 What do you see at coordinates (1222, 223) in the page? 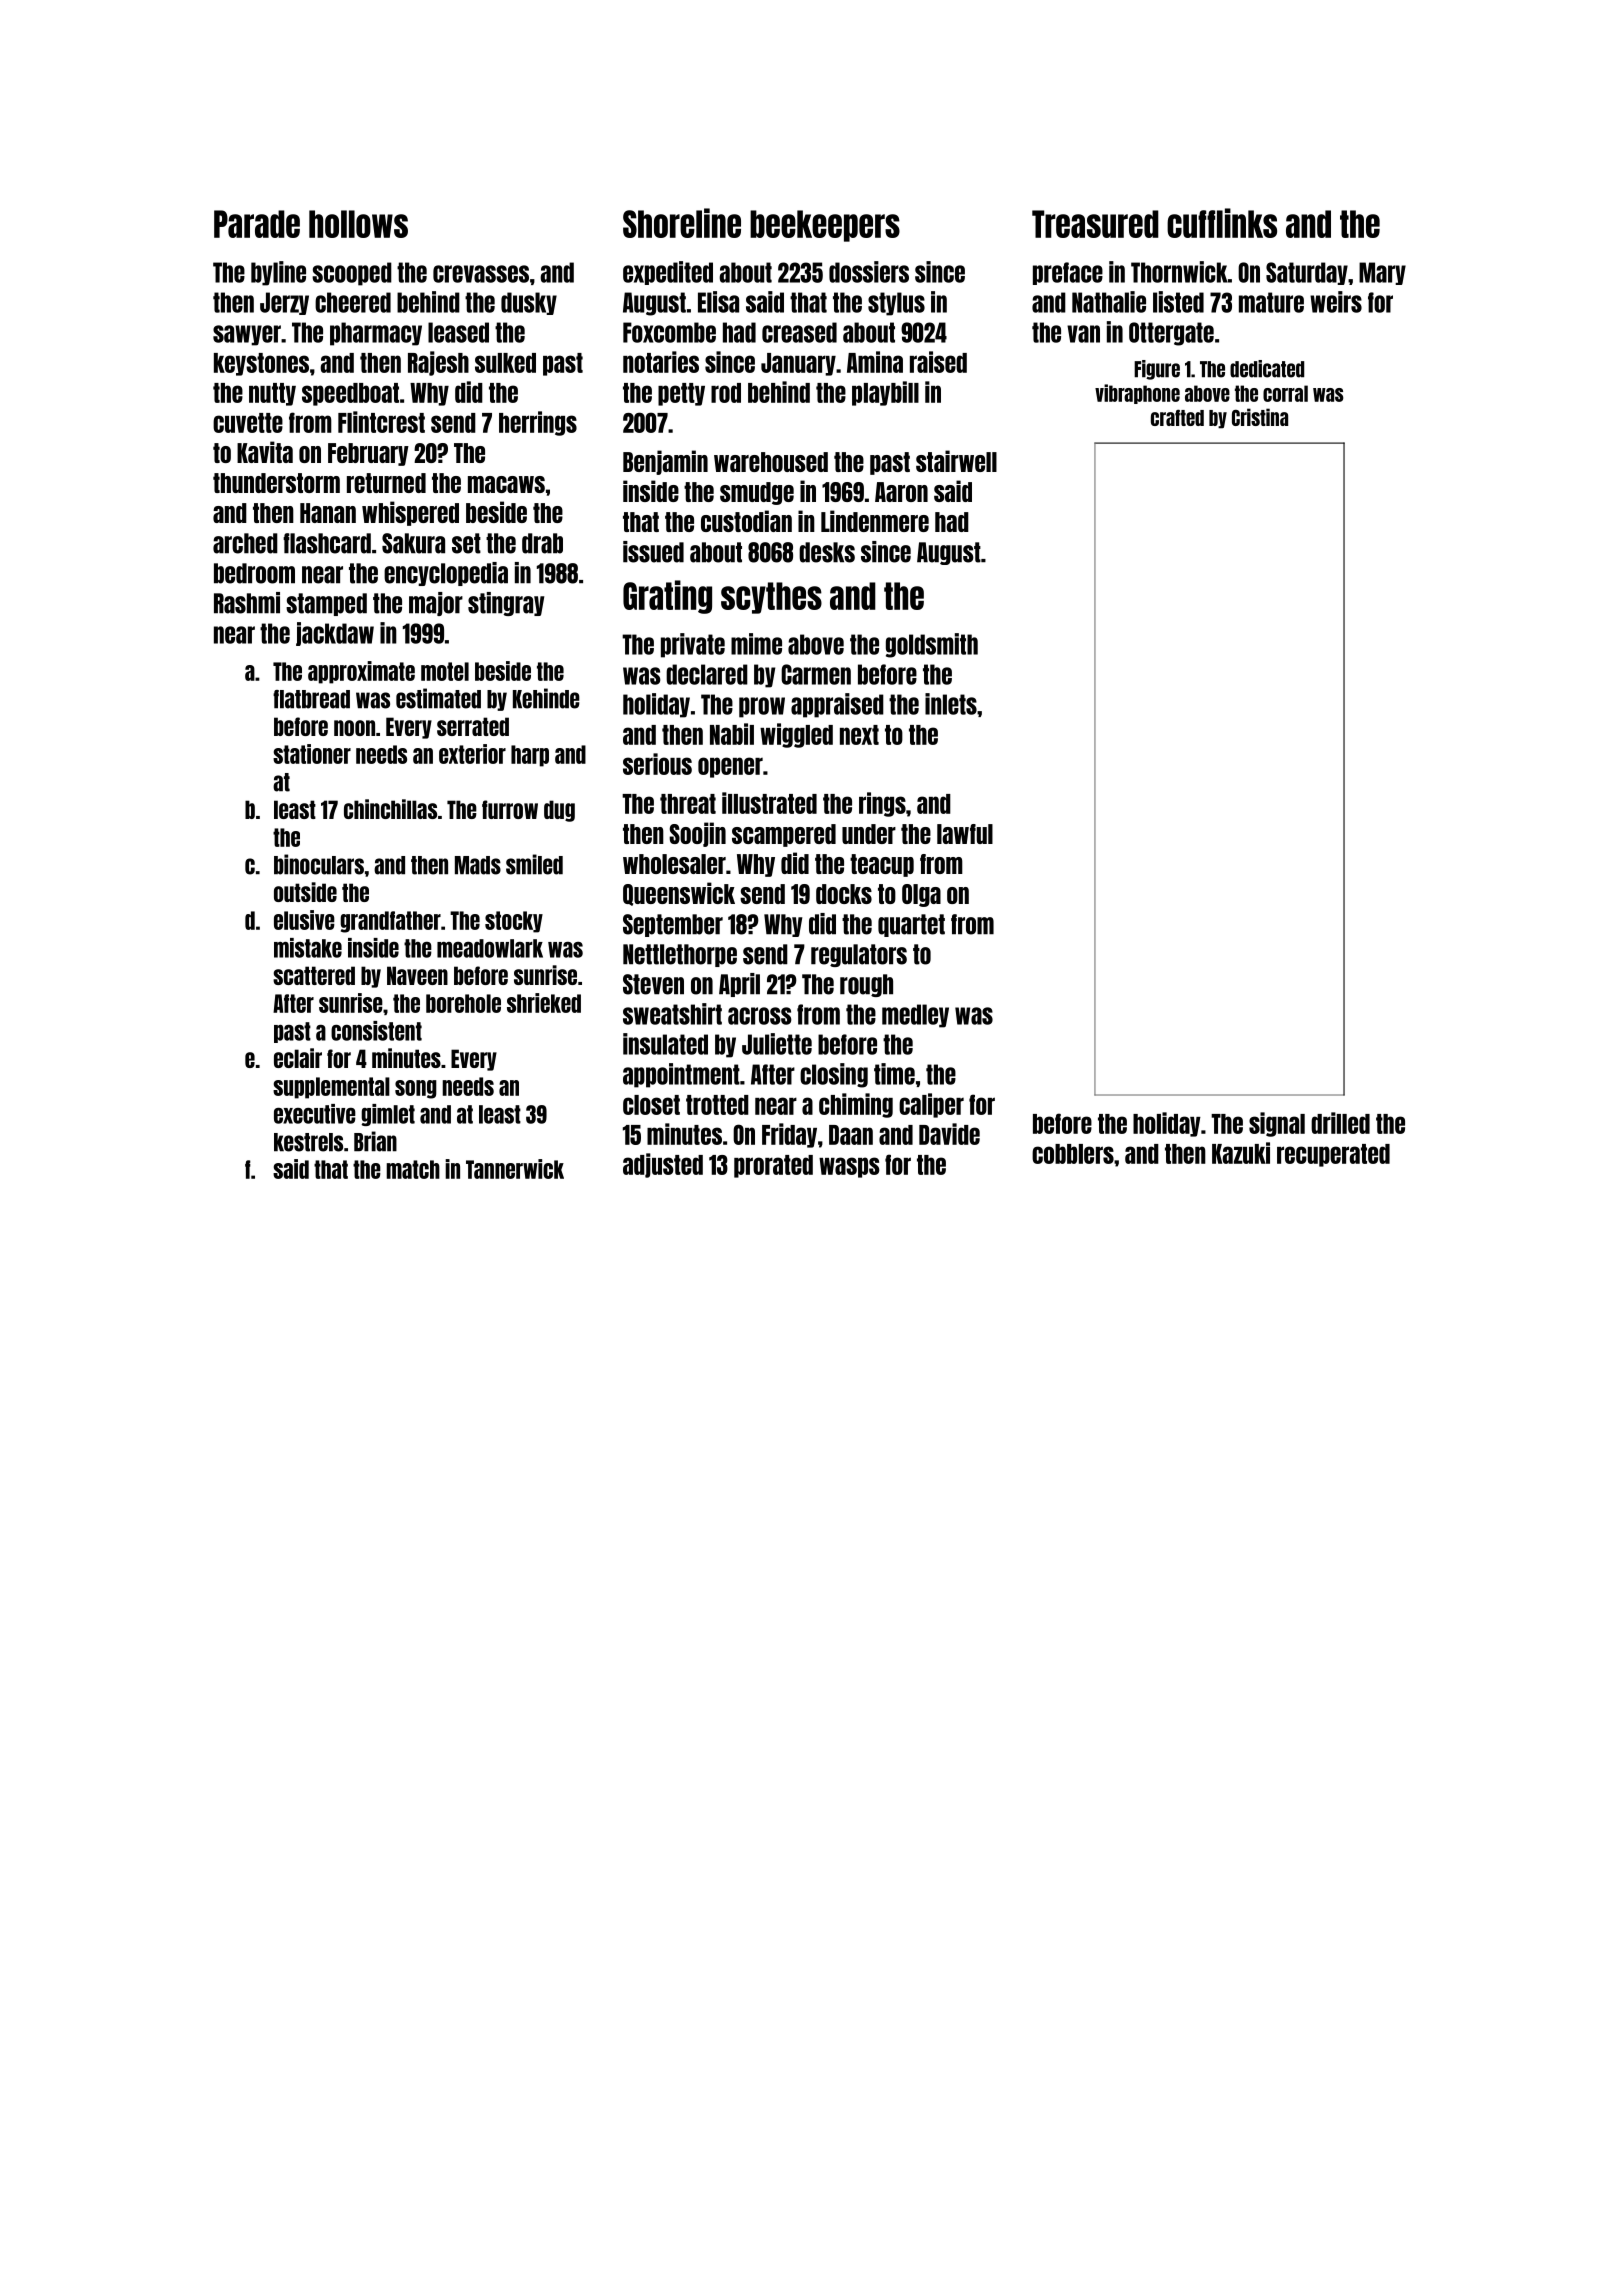
I see `cufflinks` at bounding box center [1222, 223].
